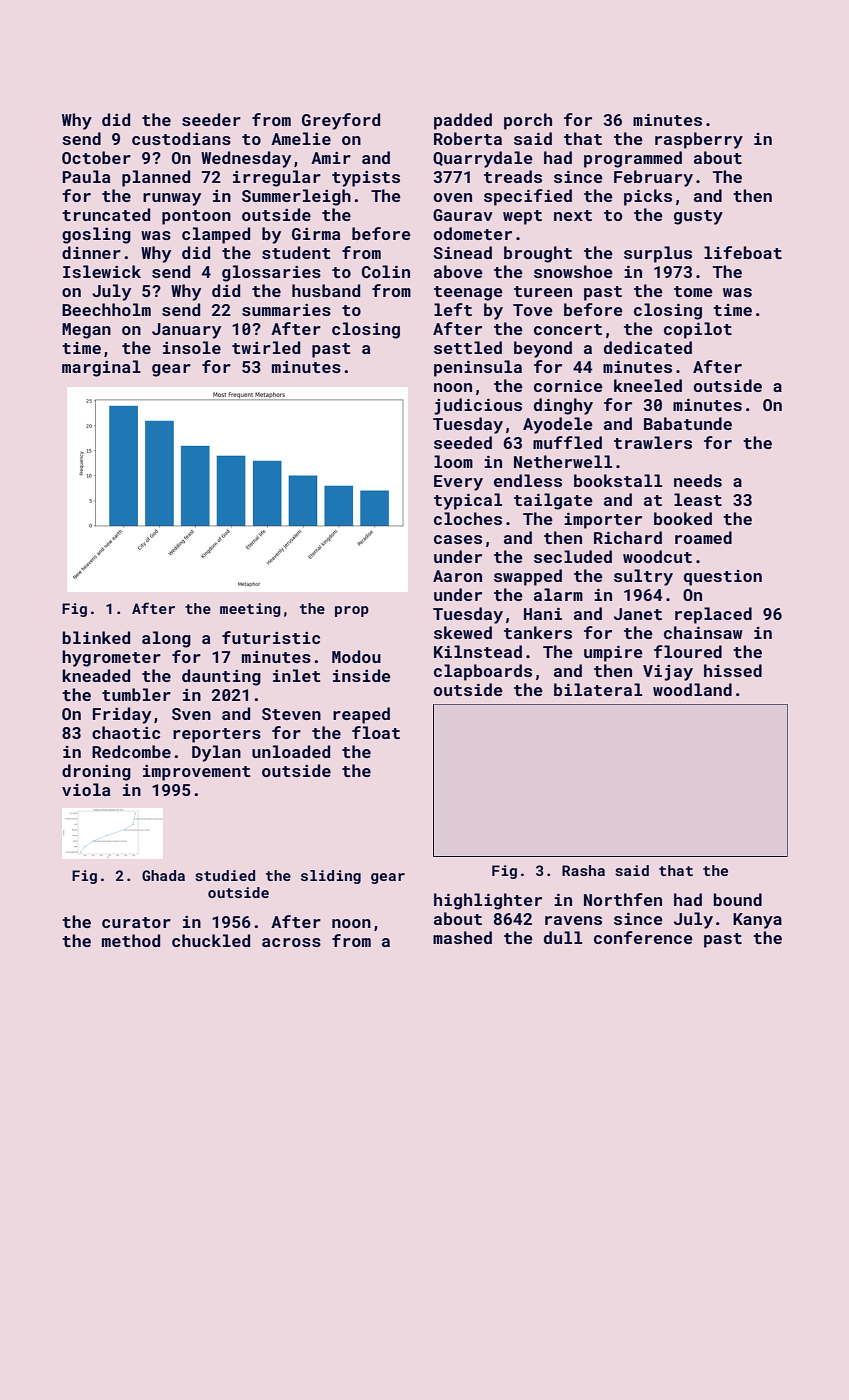  What do you see at coordinates (453, 461) in the image?
I see `loom` at bounding box center [453, 461].
